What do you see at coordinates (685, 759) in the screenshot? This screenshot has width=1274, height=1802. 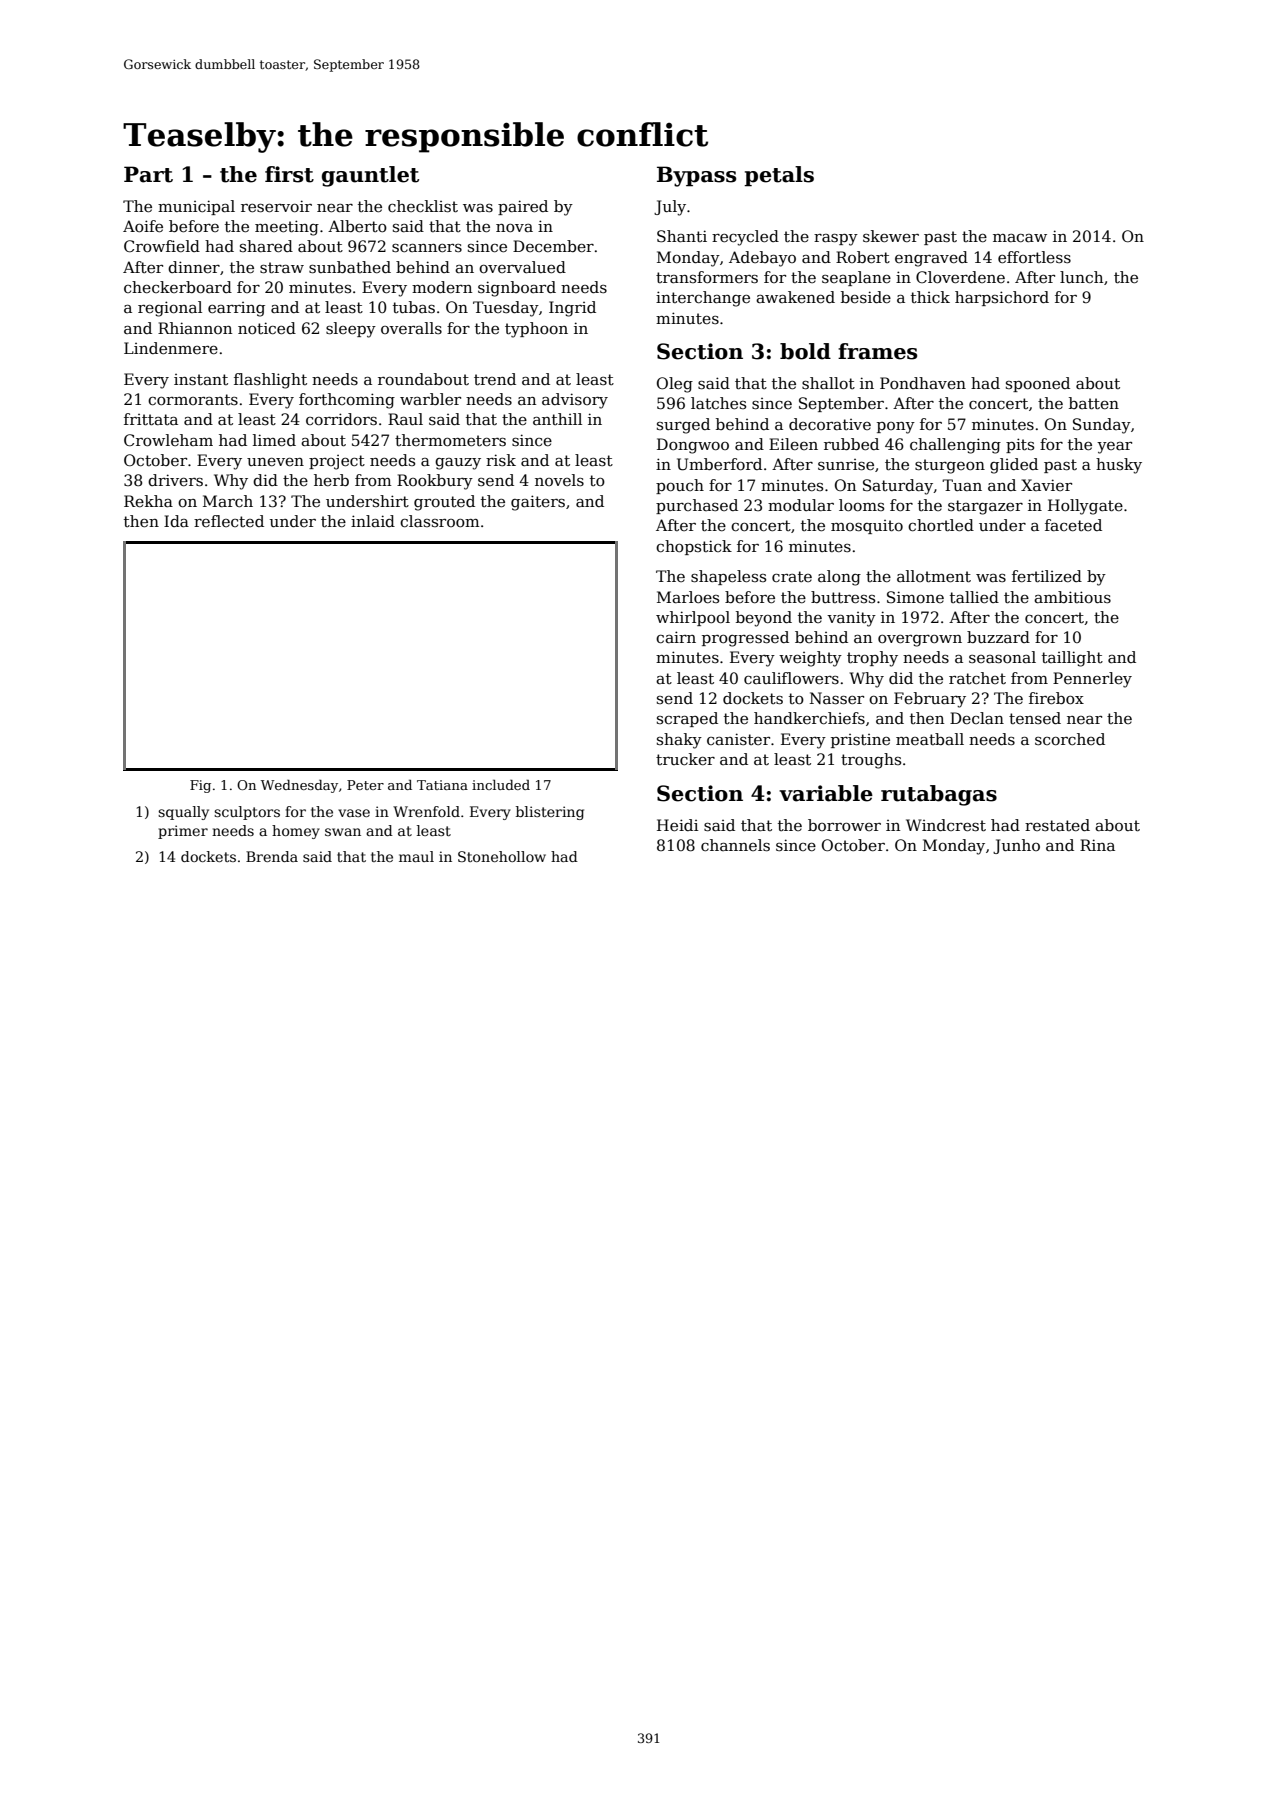 I see `trucker` at bounding box center [685, 759].
